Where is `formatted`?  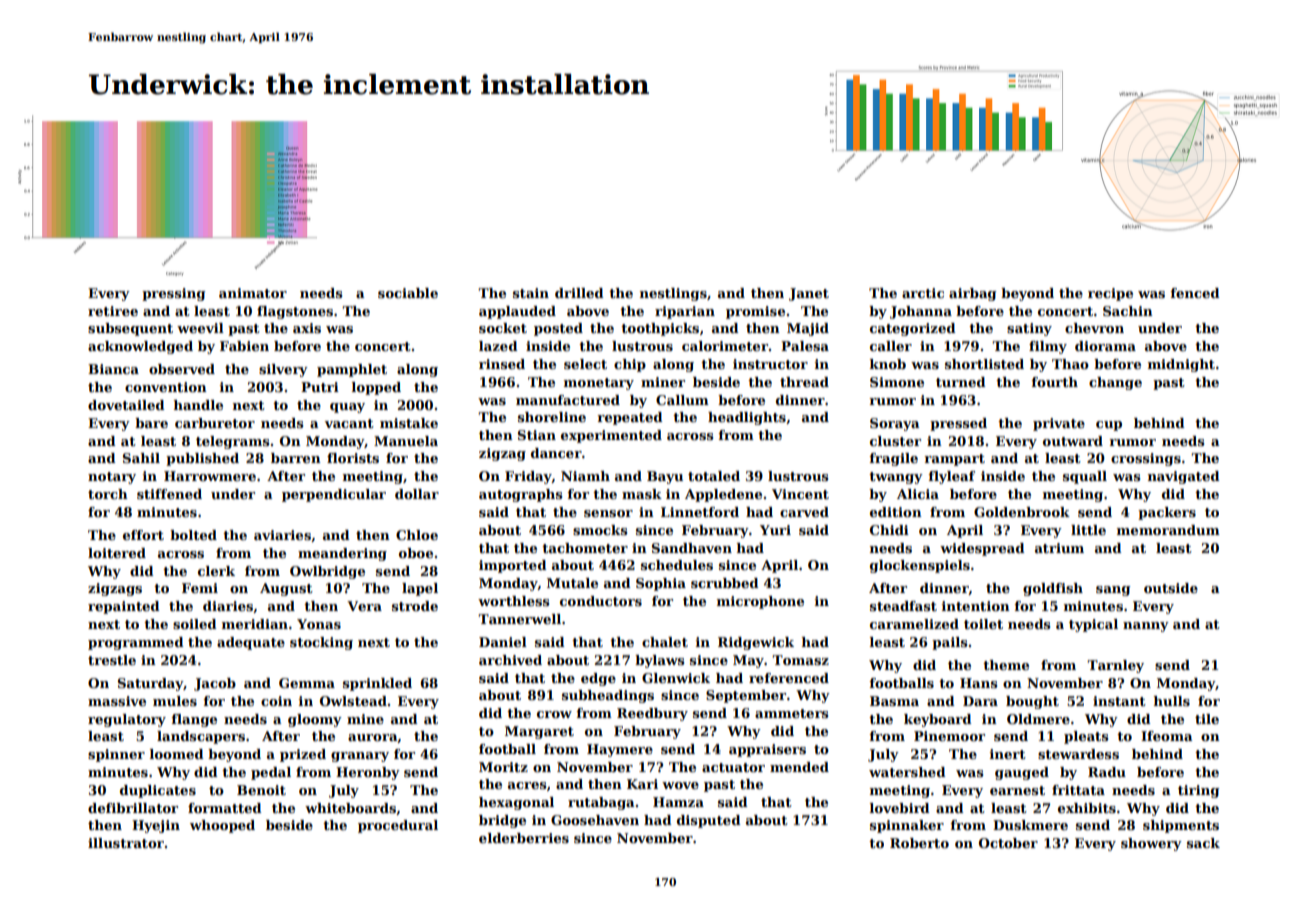
formatted is located at coordinates (225, 808).
